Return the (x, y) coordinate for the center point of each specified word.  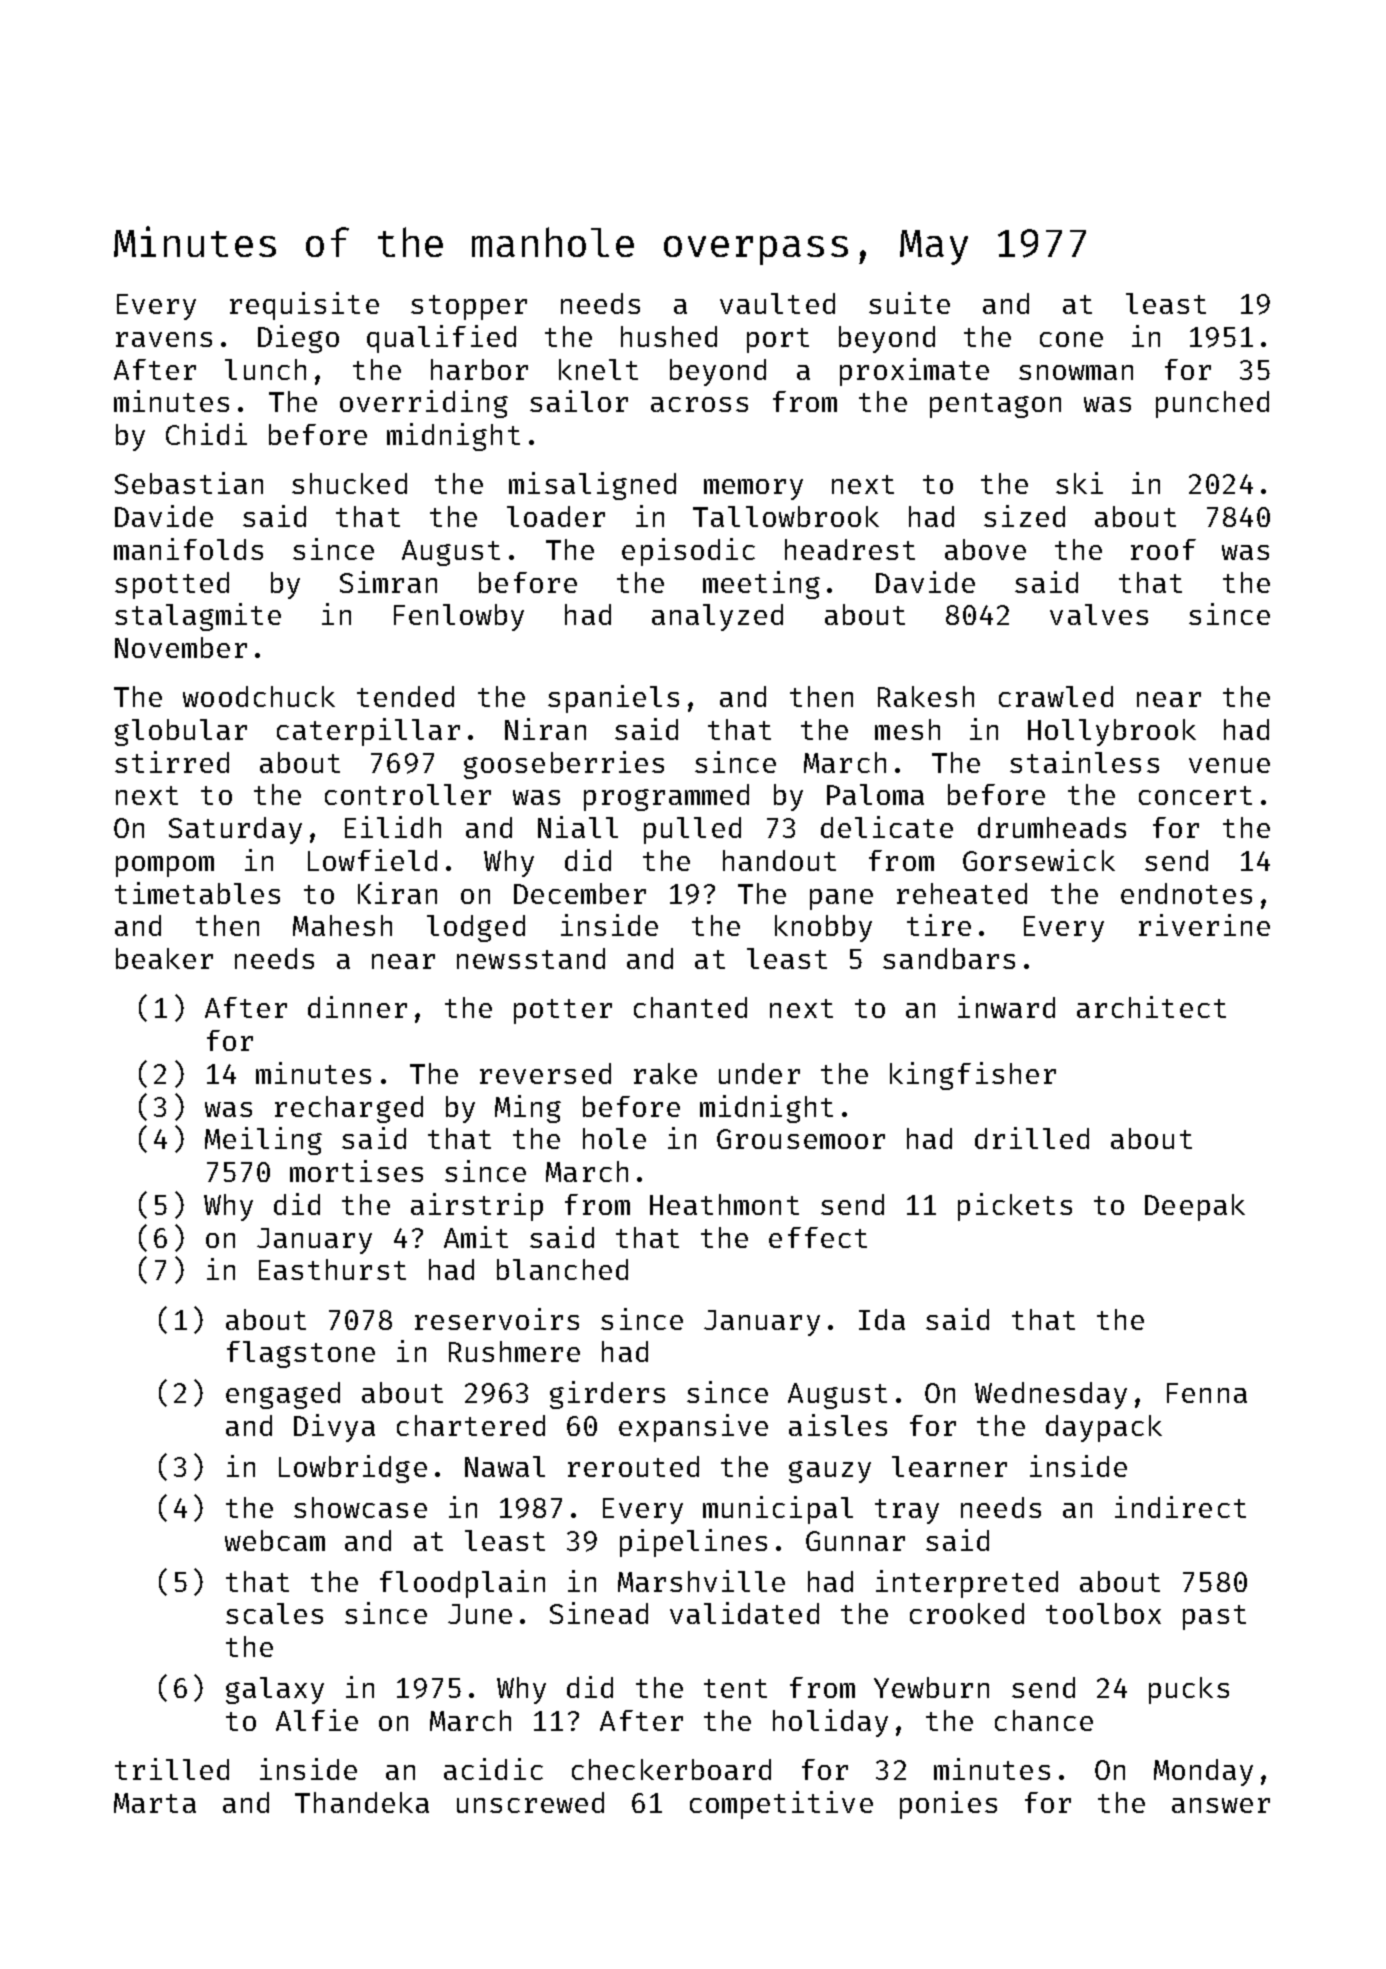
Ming (528, 1109)
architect (1151, 1007)
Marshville (701, 1581)
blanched (562, 1269)
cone (1071, 339)
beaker (164, 958)
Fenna (1207, 1393)
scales (274, 1613)
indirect (1180, 1507)
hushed (669, 336)
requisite (304, 306)
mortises (356, 1171)
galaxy (275, 1690)
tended (405, 696)
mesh (907, 729)
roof (1163, 549)
